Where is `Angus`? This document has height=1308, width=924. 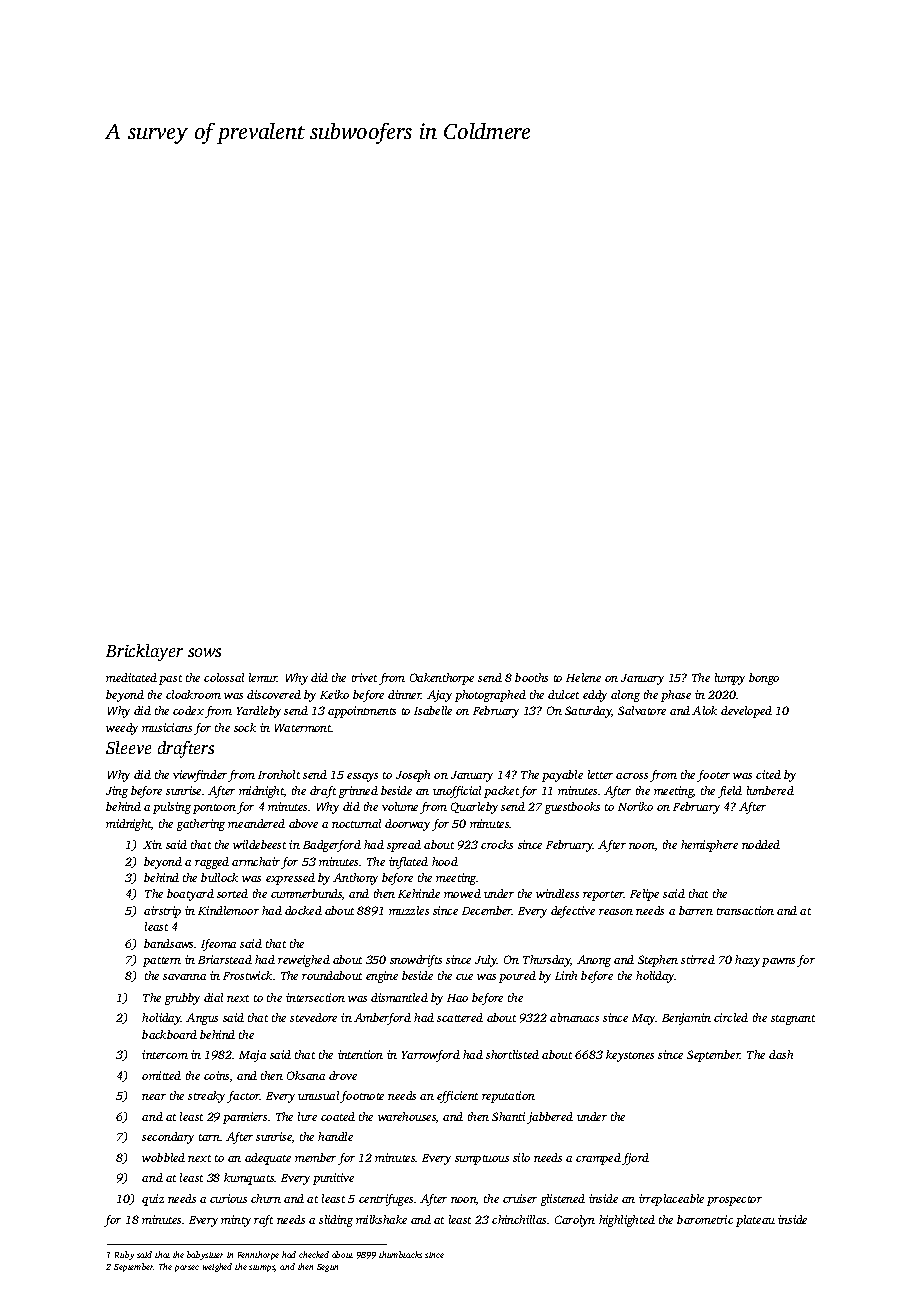 Angus is located at coordinates (202, 1019).
